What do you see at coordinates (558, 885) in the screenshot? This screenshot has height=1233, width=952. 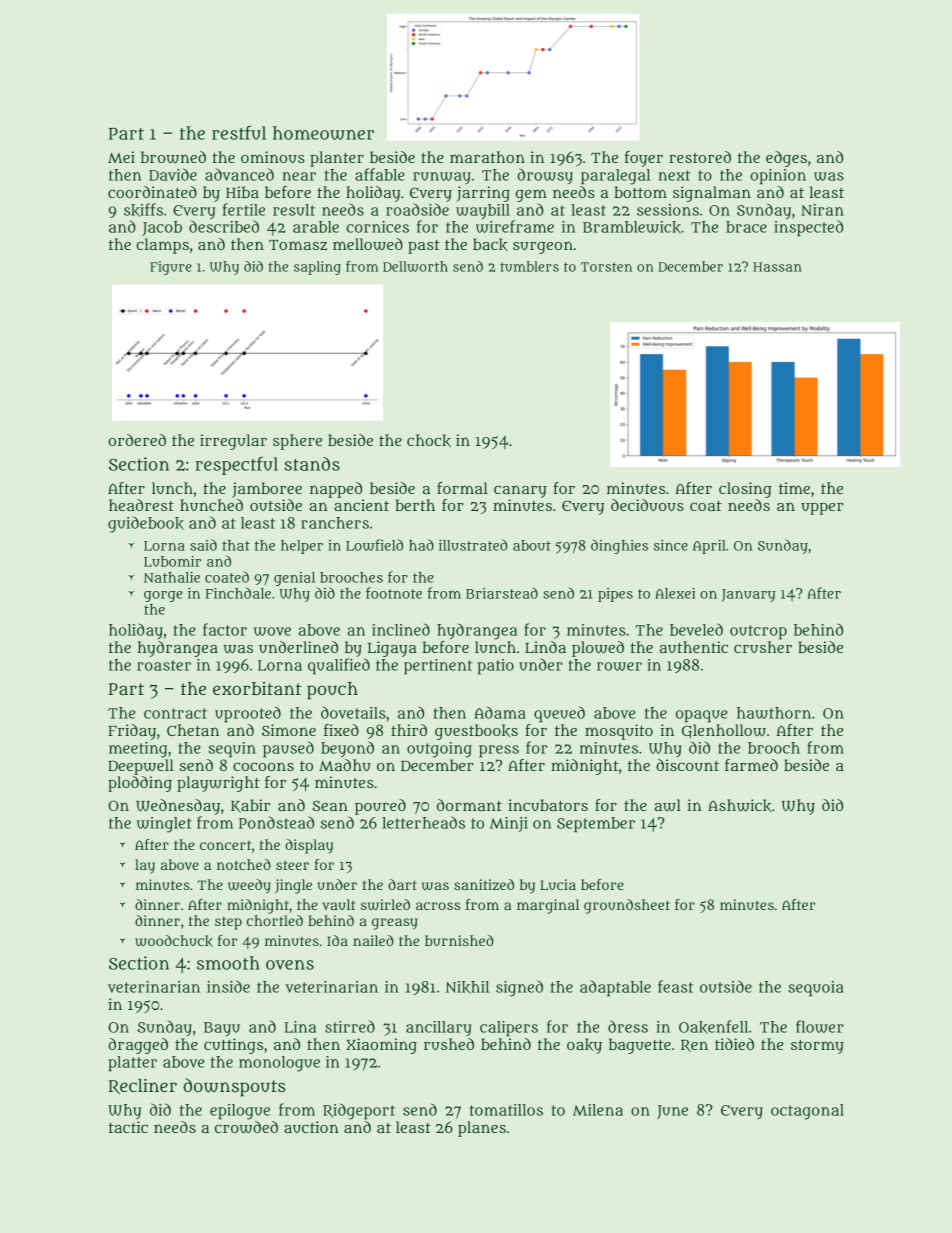 I see `Lucia` at bounding box center [558, 885].
